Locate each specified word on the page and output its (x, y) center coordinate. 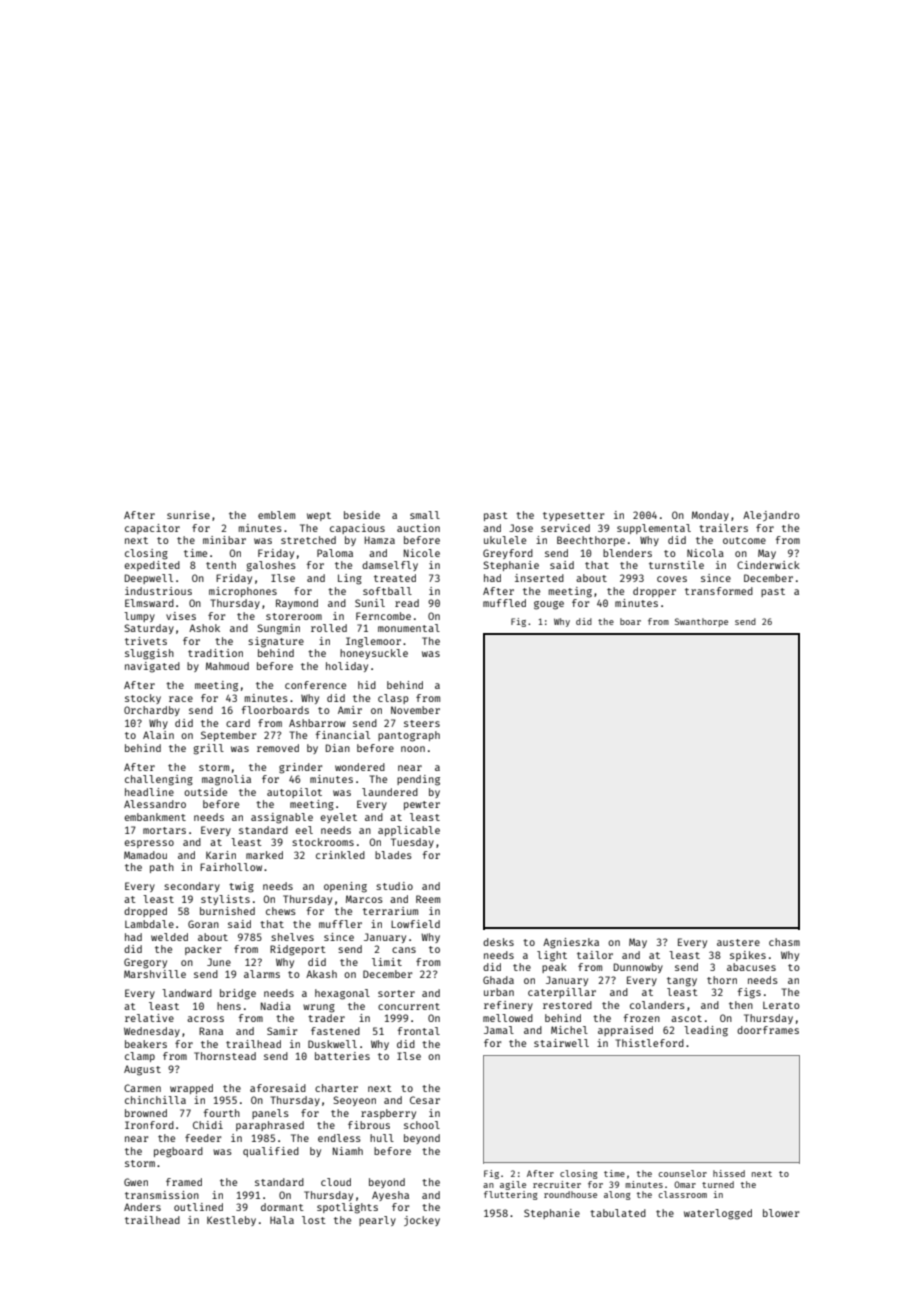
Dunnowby (638, 968)
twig (241, 887)
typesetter (573, 516)
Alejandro (771, 516)
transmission (162, 1195)
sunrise (188, 515)
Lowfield (415, 924)
